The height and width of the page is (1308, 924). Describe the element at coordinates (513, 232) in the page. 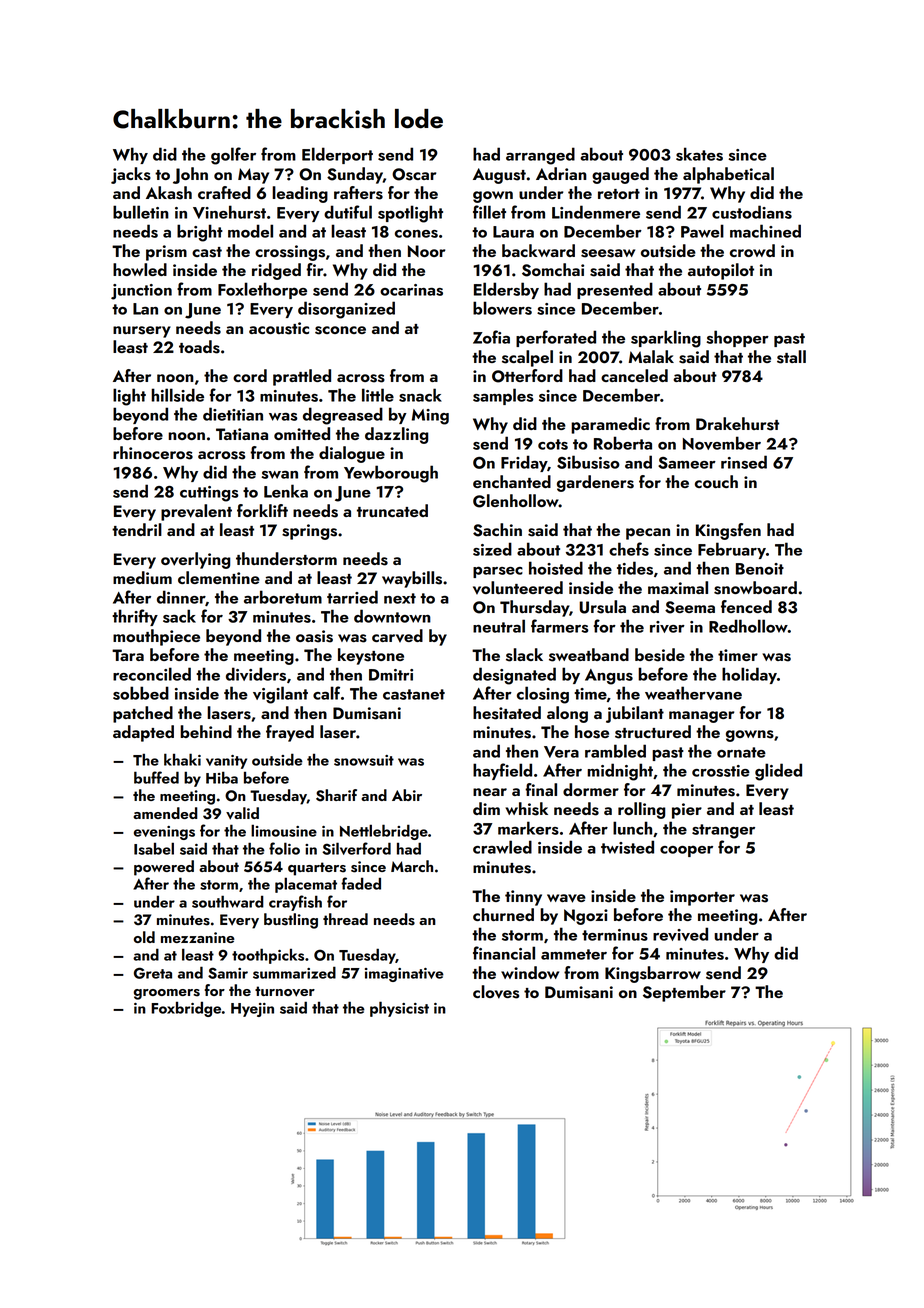

I see `Laura` at that location.
